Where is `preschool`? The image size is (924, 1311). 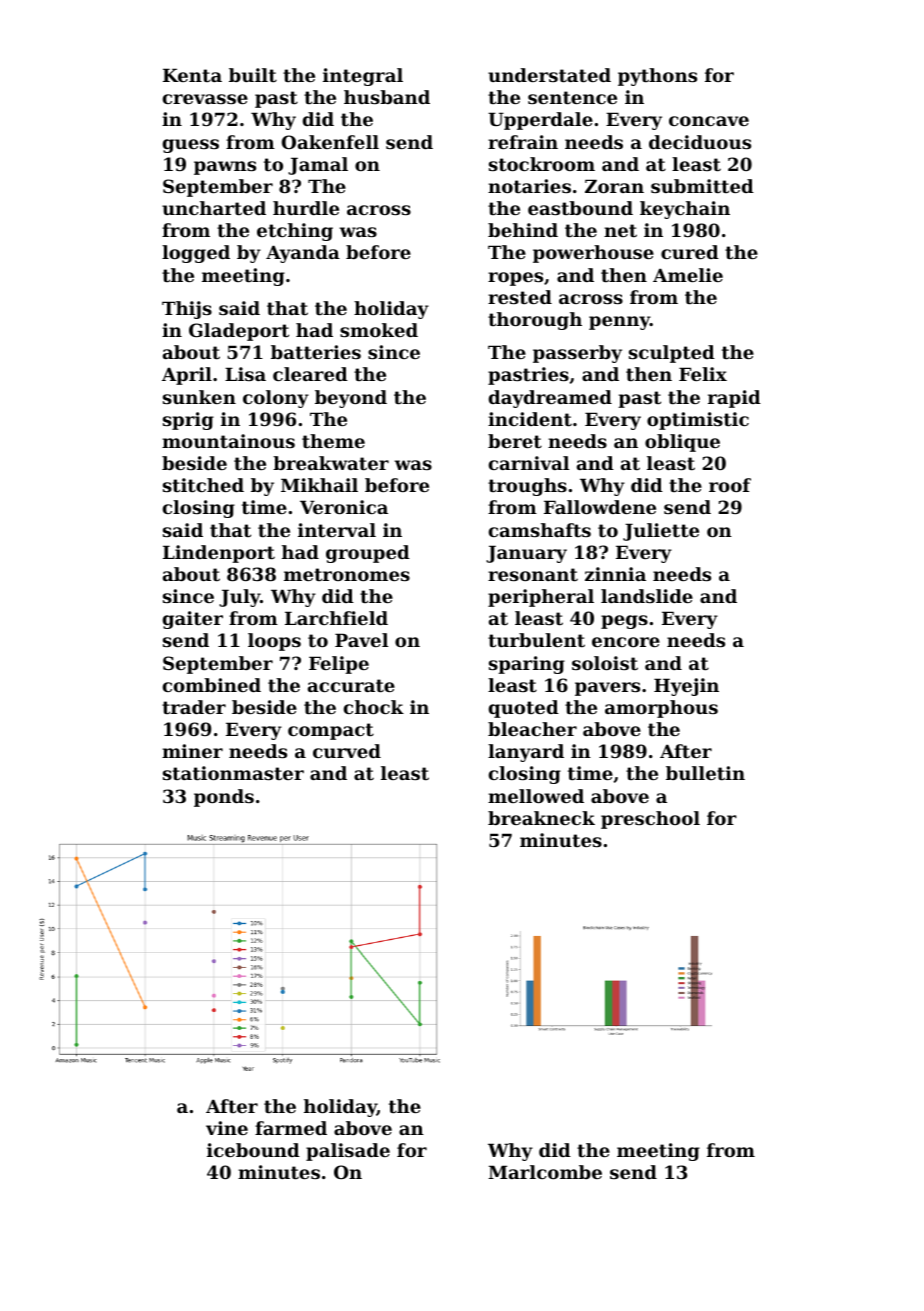
preschool is located at coordinates (650, 820).
